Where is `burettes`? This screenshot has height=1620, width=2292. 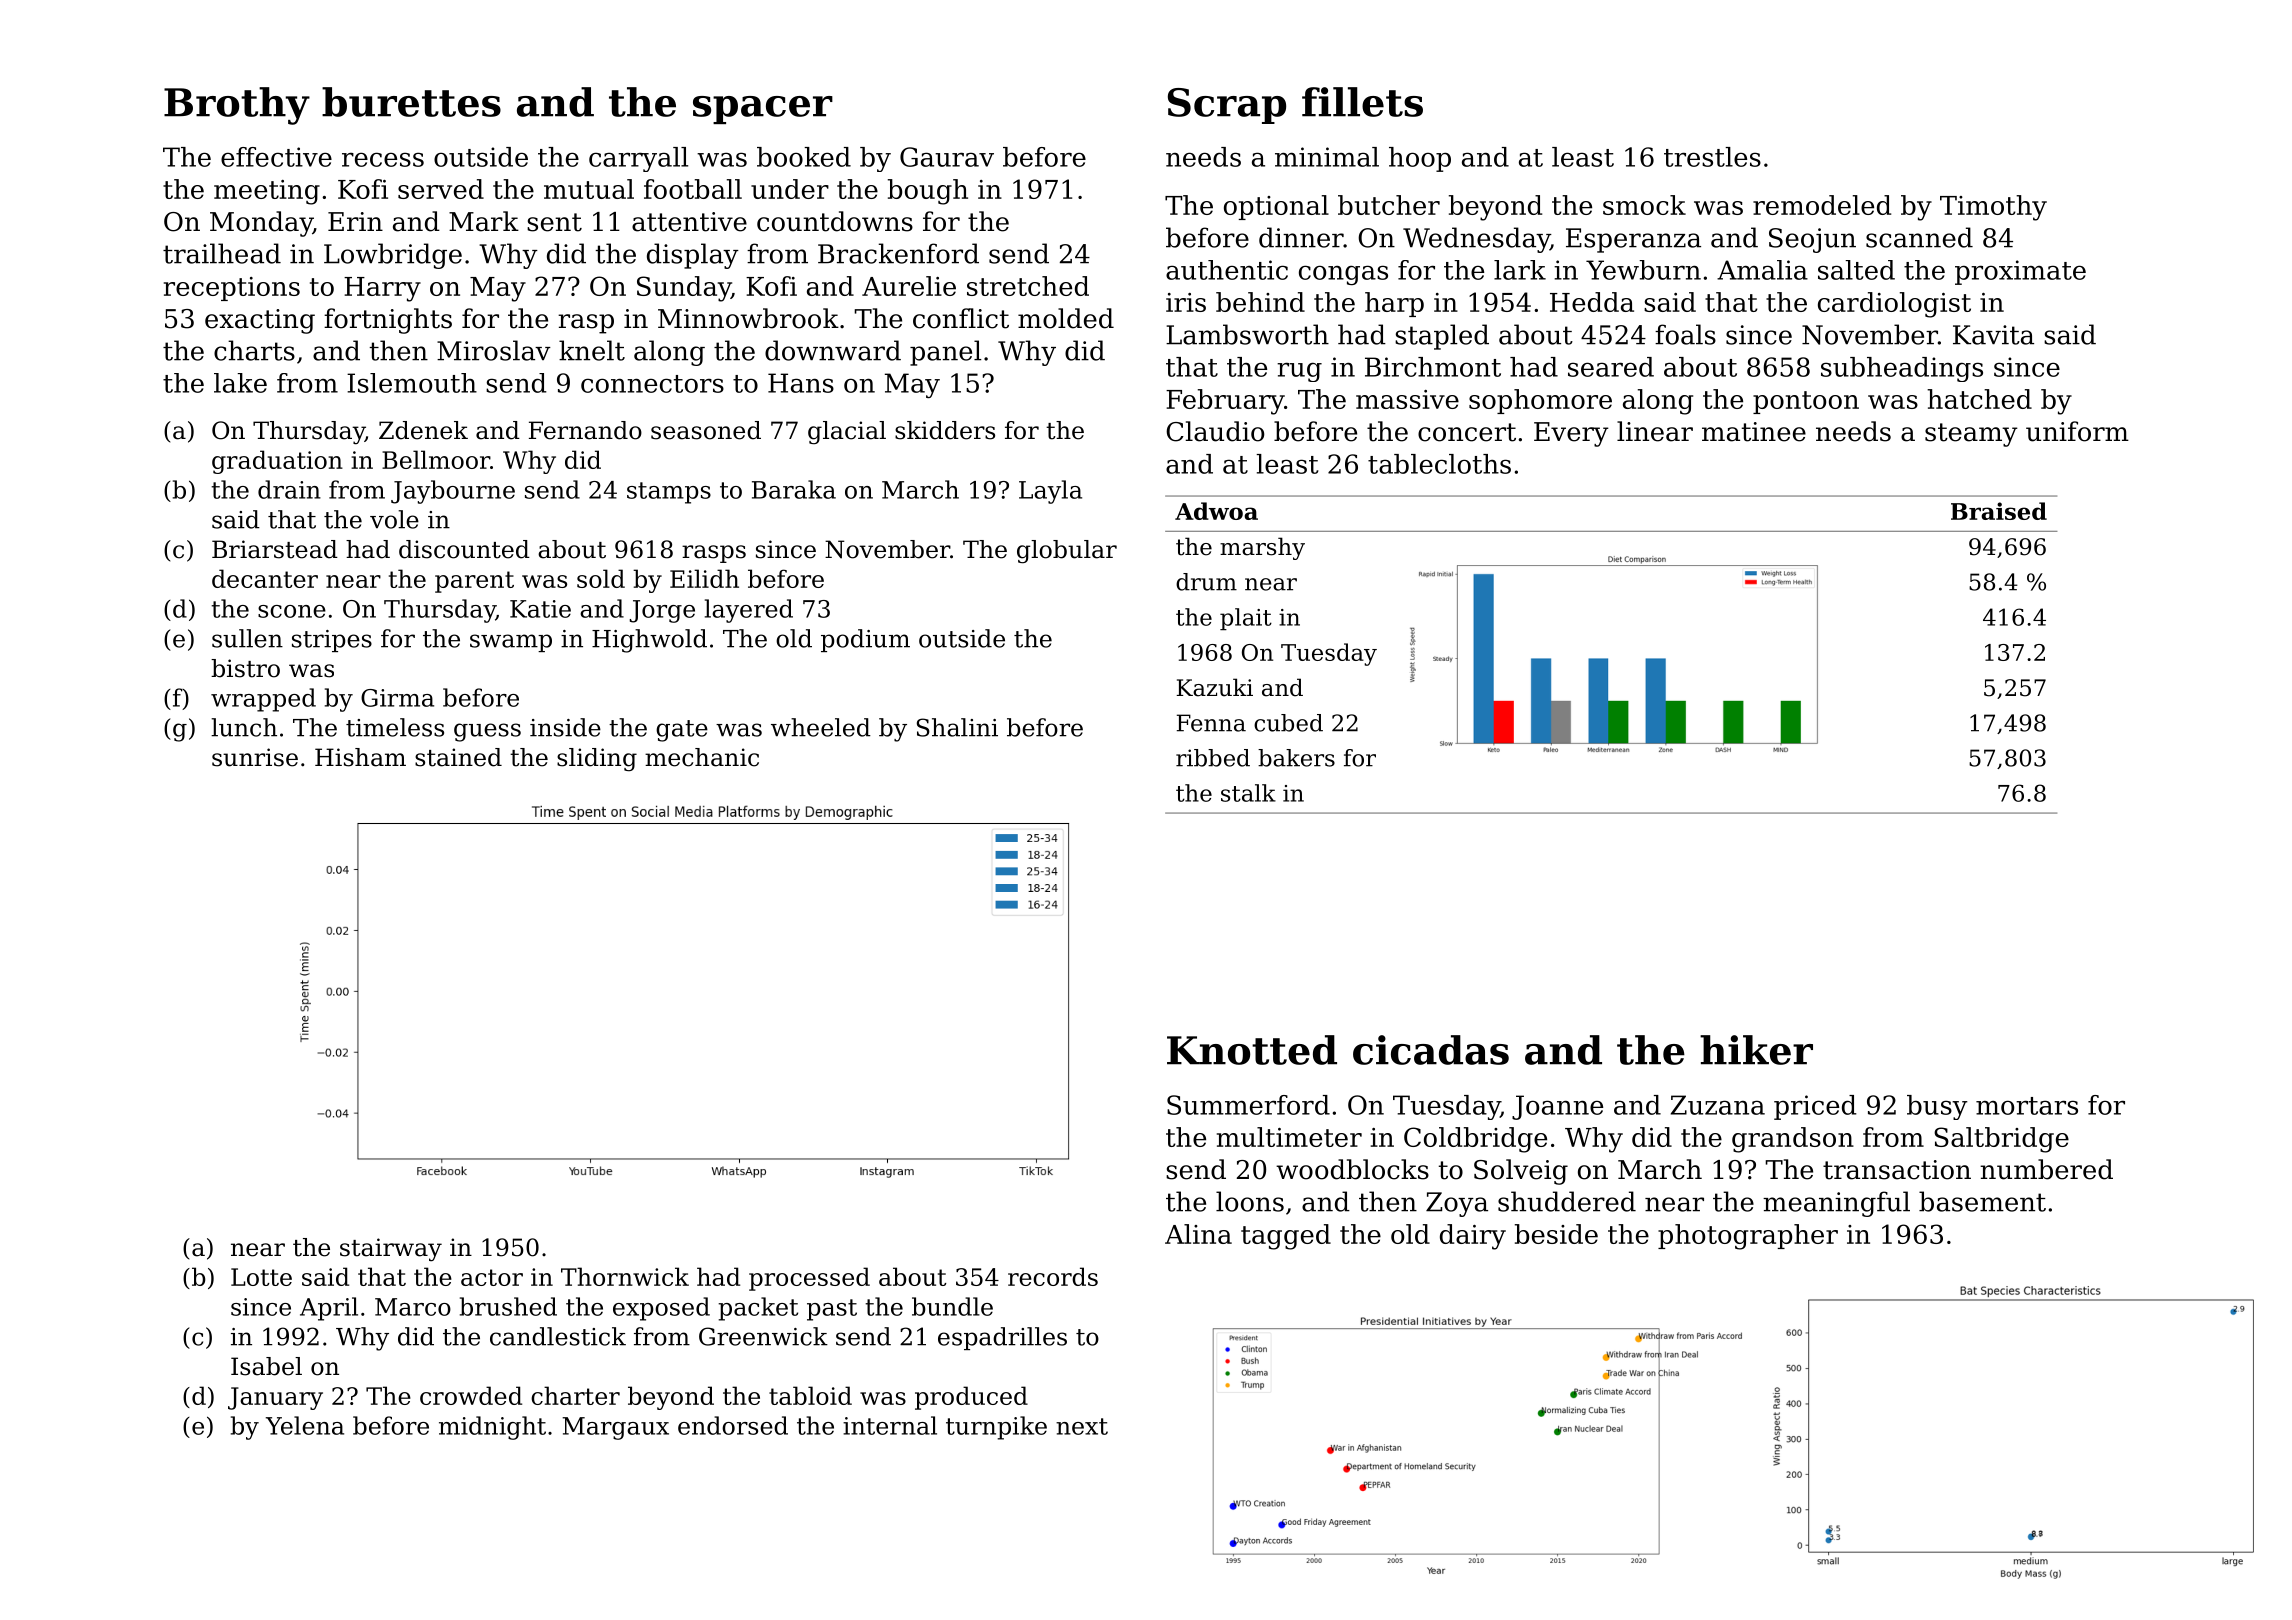
burettes is located at coordinates (411, 102).
